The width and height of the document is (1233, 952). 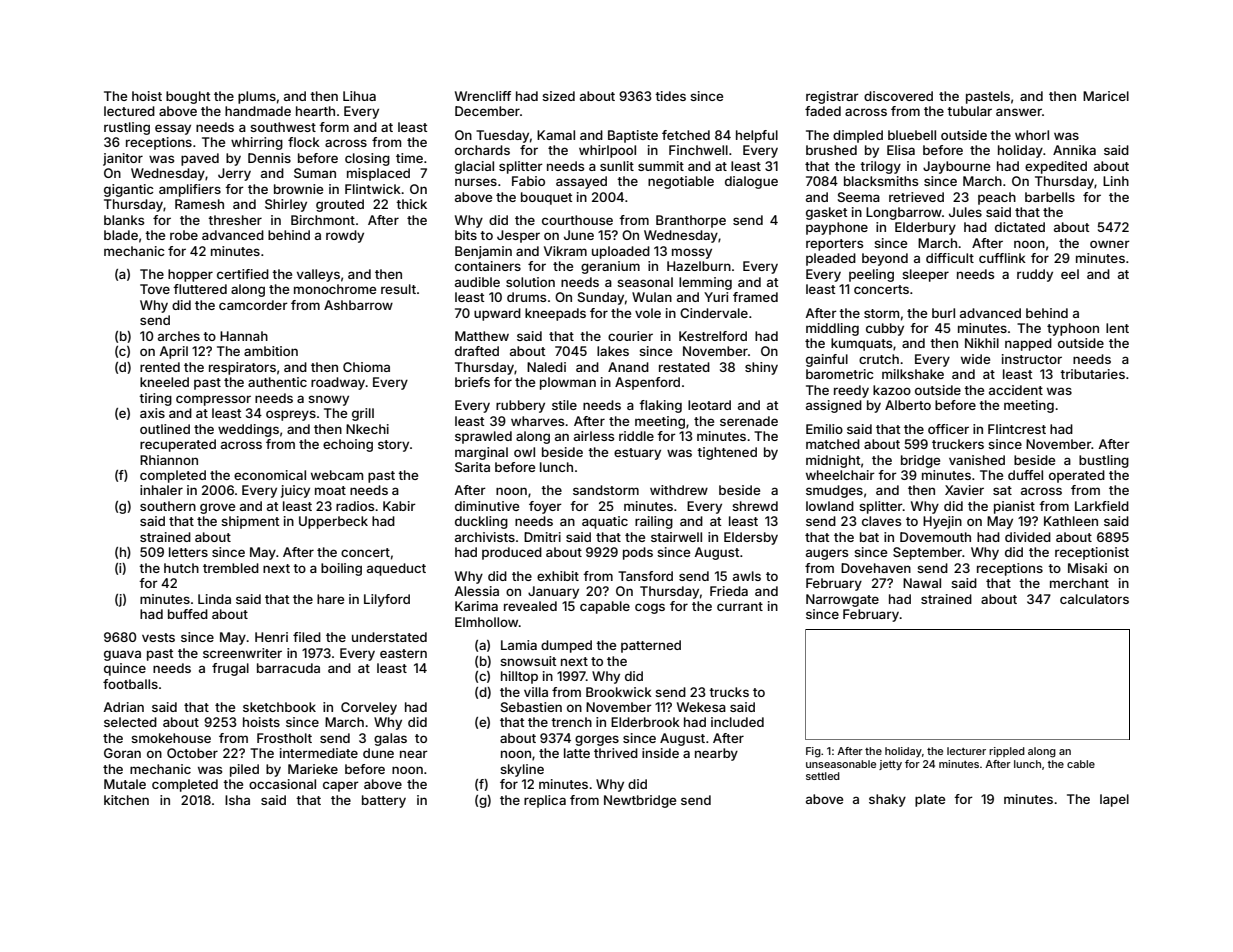 What do you see at coordinates (1106, 96) in the document?
I see `Maricel` at bounding box center [1106, 96].
